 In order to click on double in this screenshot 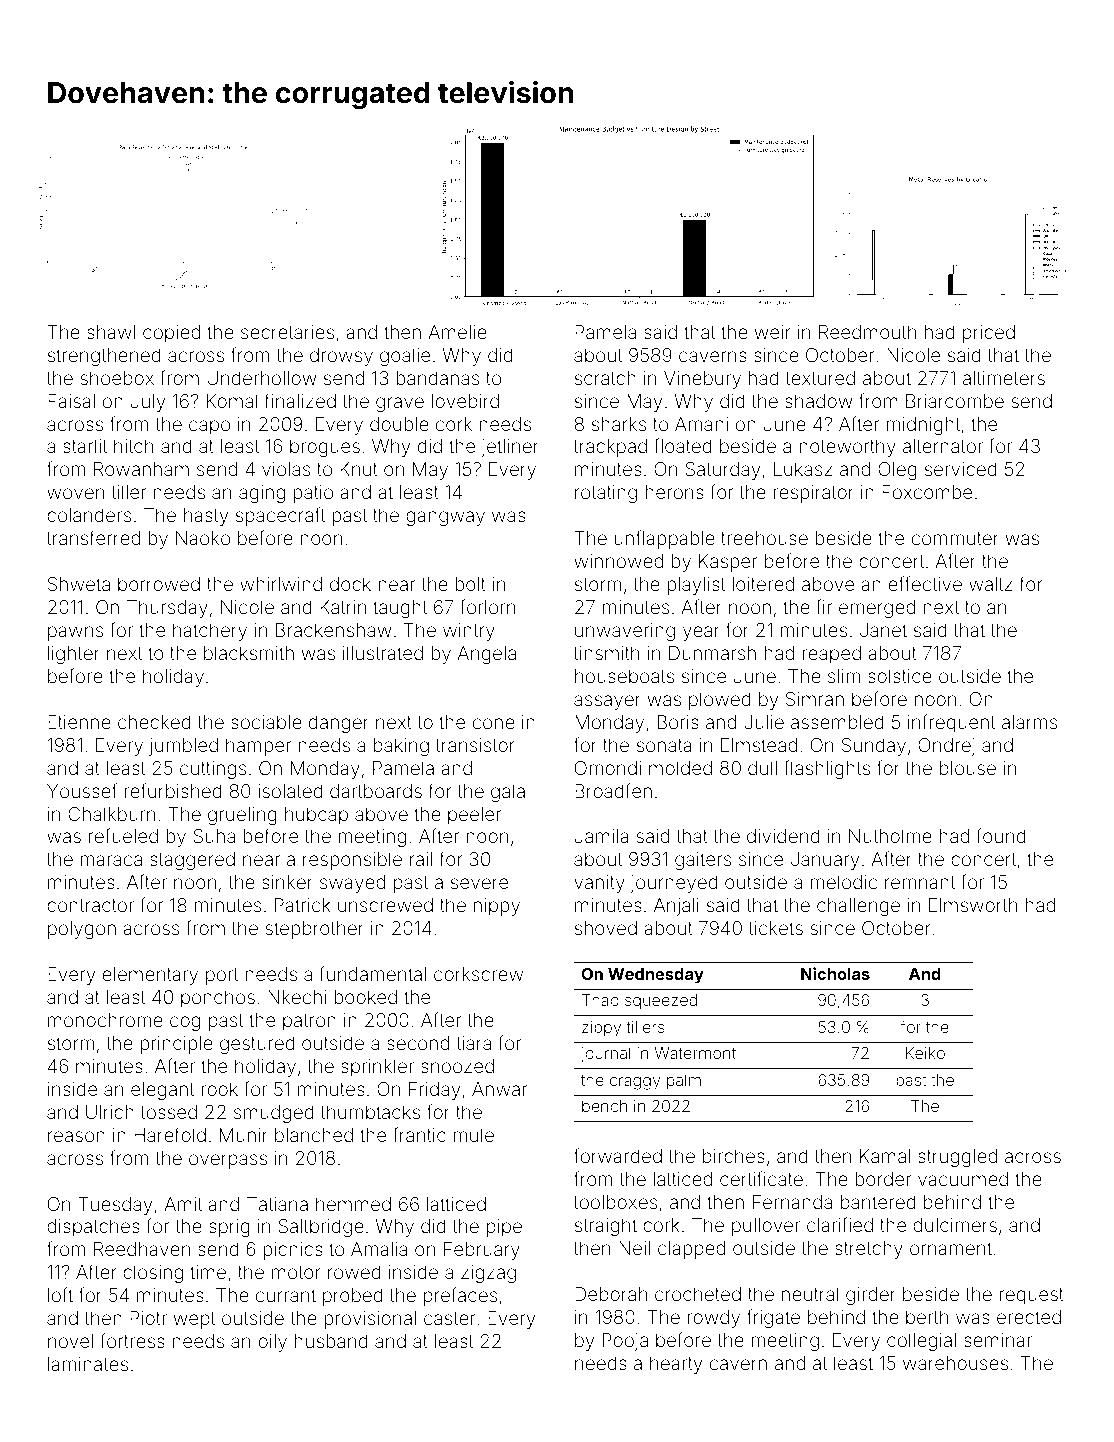, I will do `click(399, 424)`.
